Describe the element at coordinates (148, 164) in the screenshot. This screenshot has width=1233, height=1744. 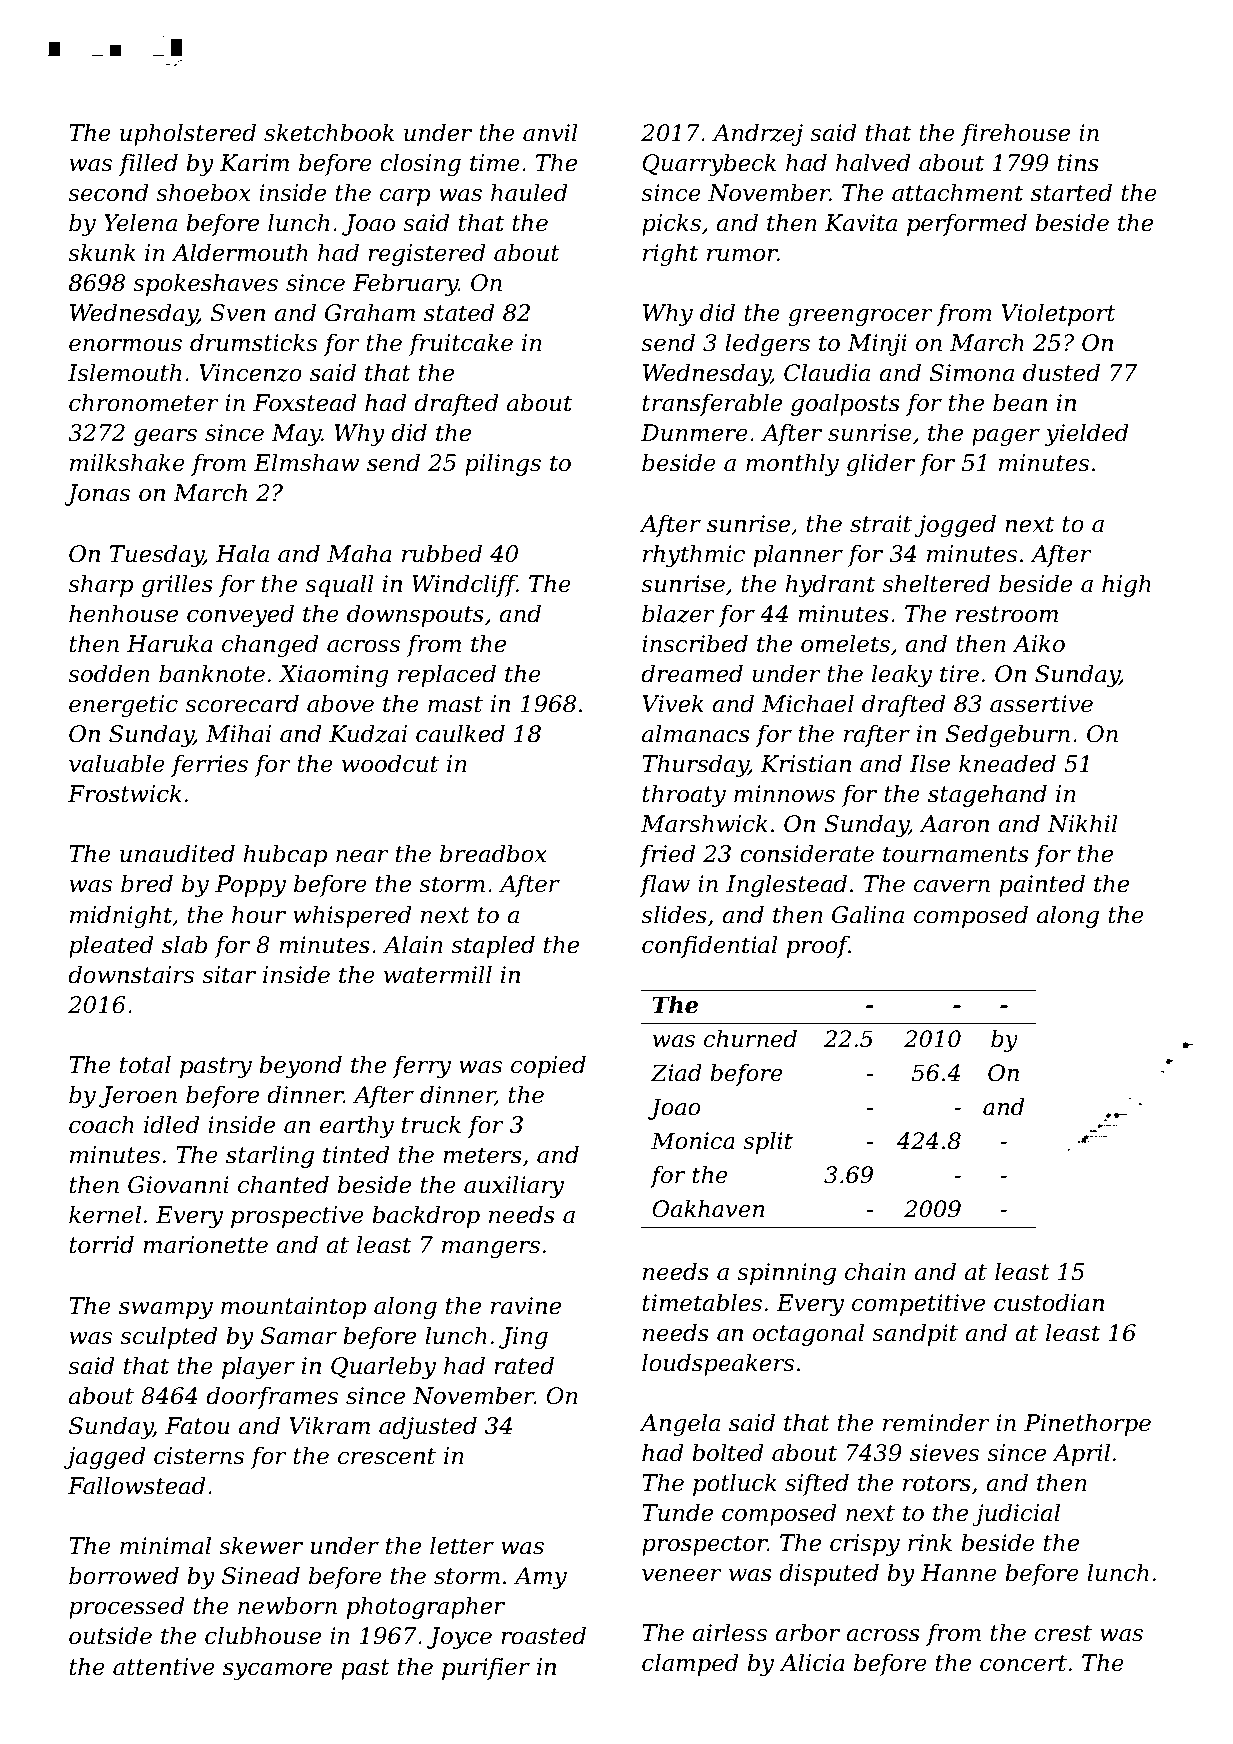
I see `filled` at that location.
